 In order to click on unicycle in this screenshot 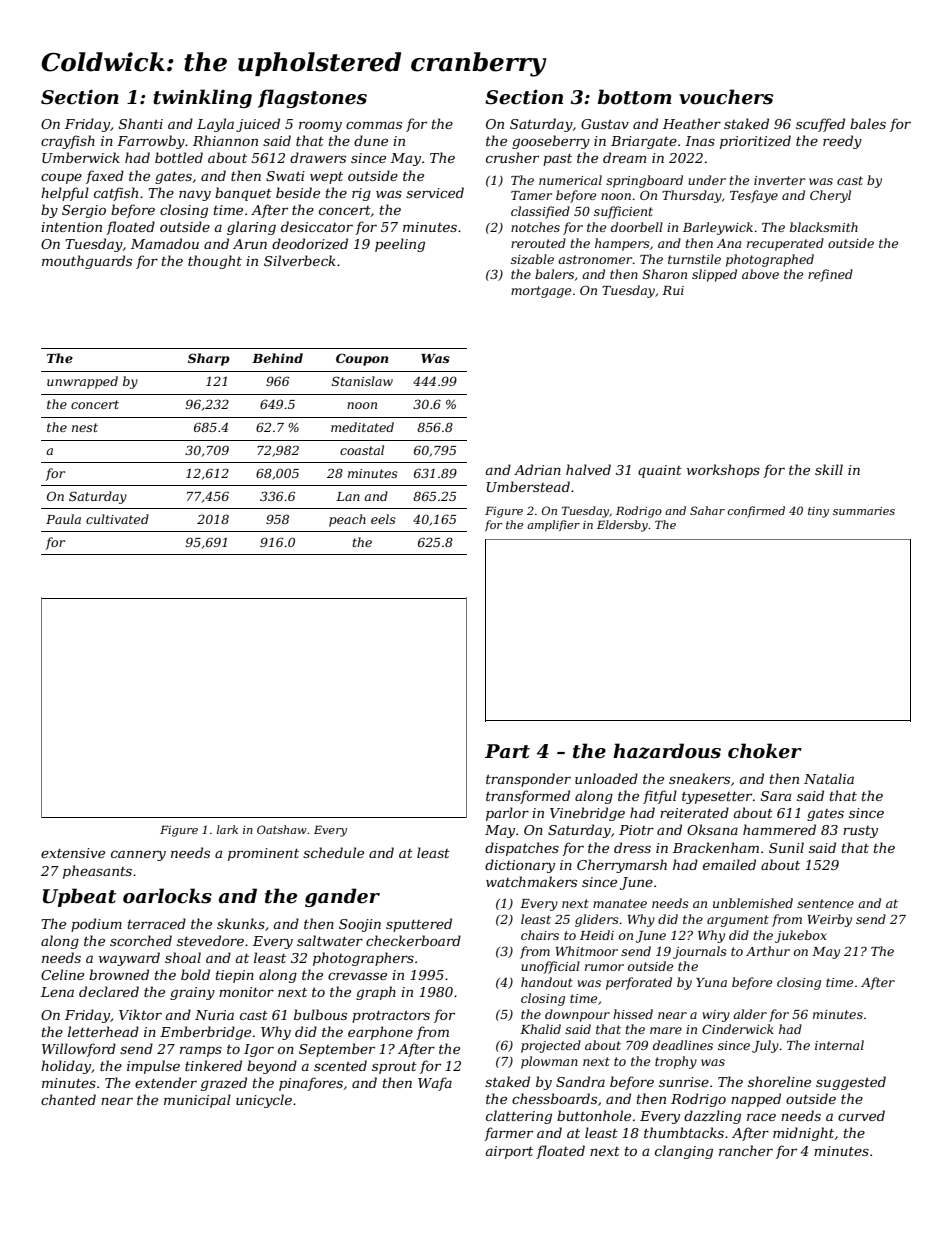, I will do `click(264, 1101)`.
